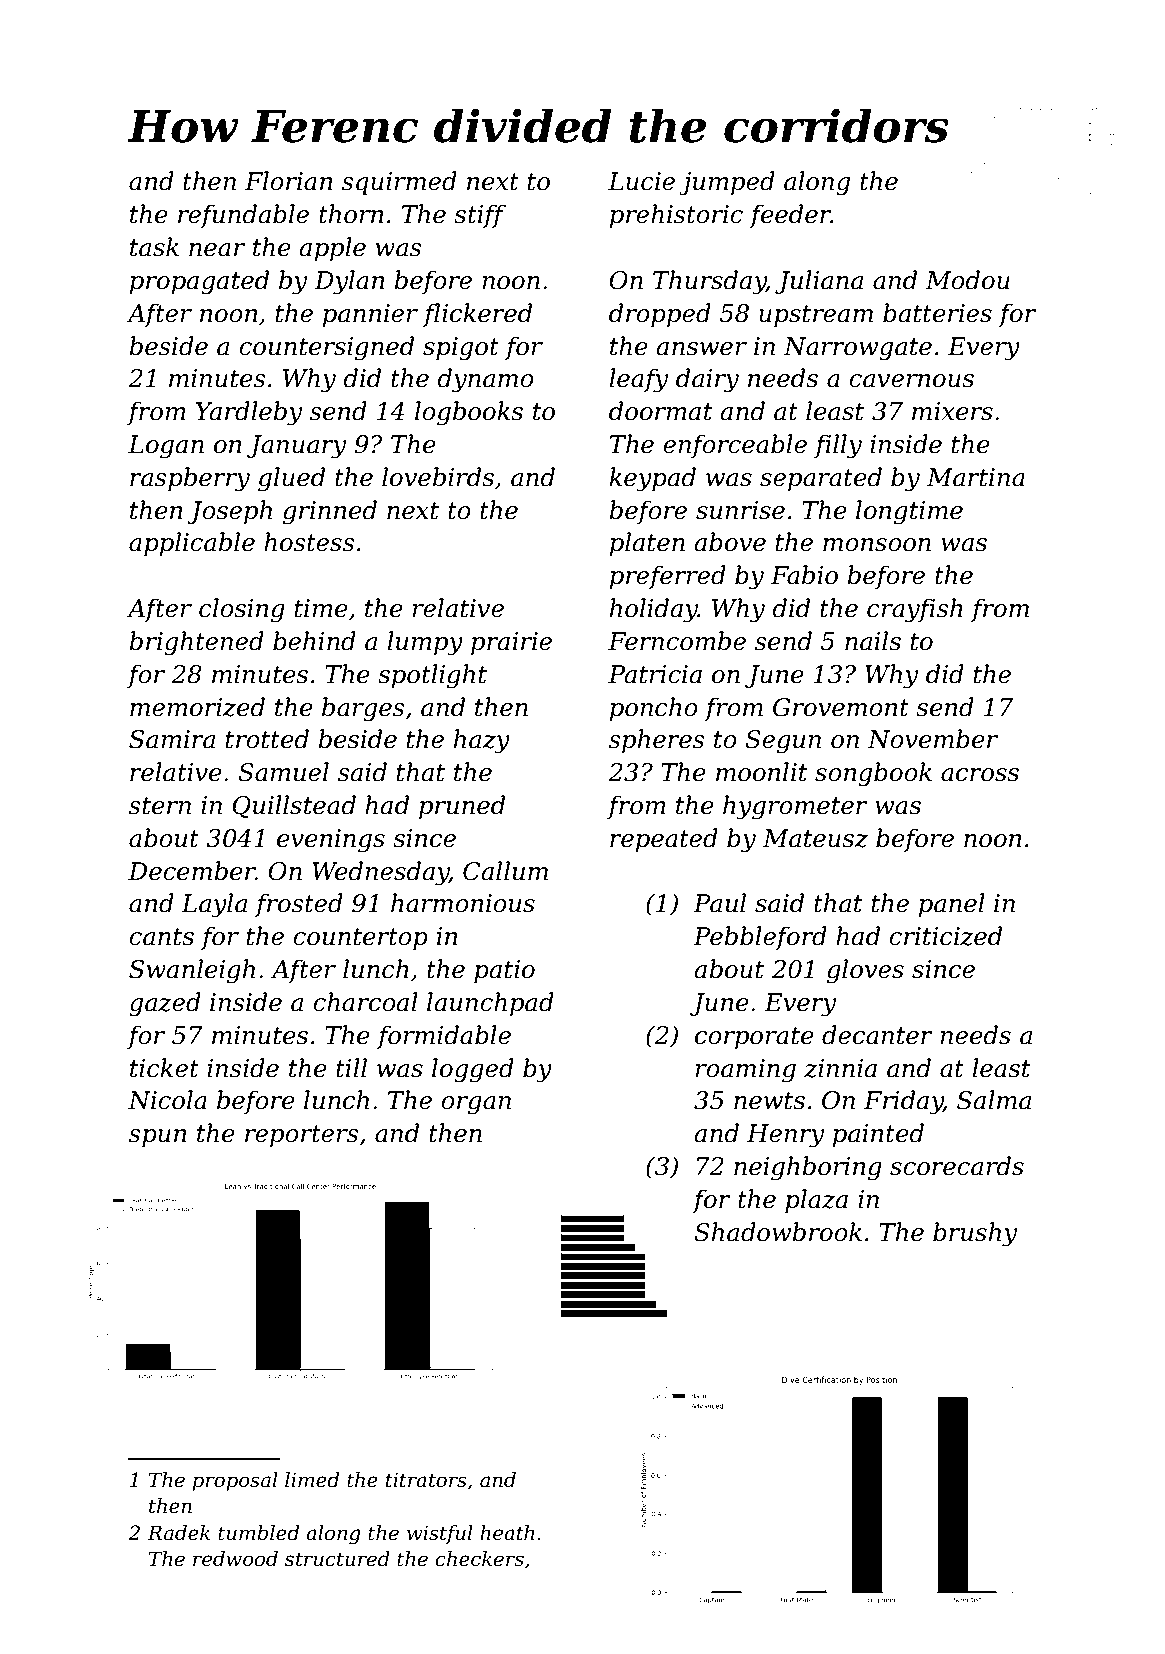  What do you see at coordinates (426, 1480) in the document?
I see `titrators` at bounding box center [426, 1480].
